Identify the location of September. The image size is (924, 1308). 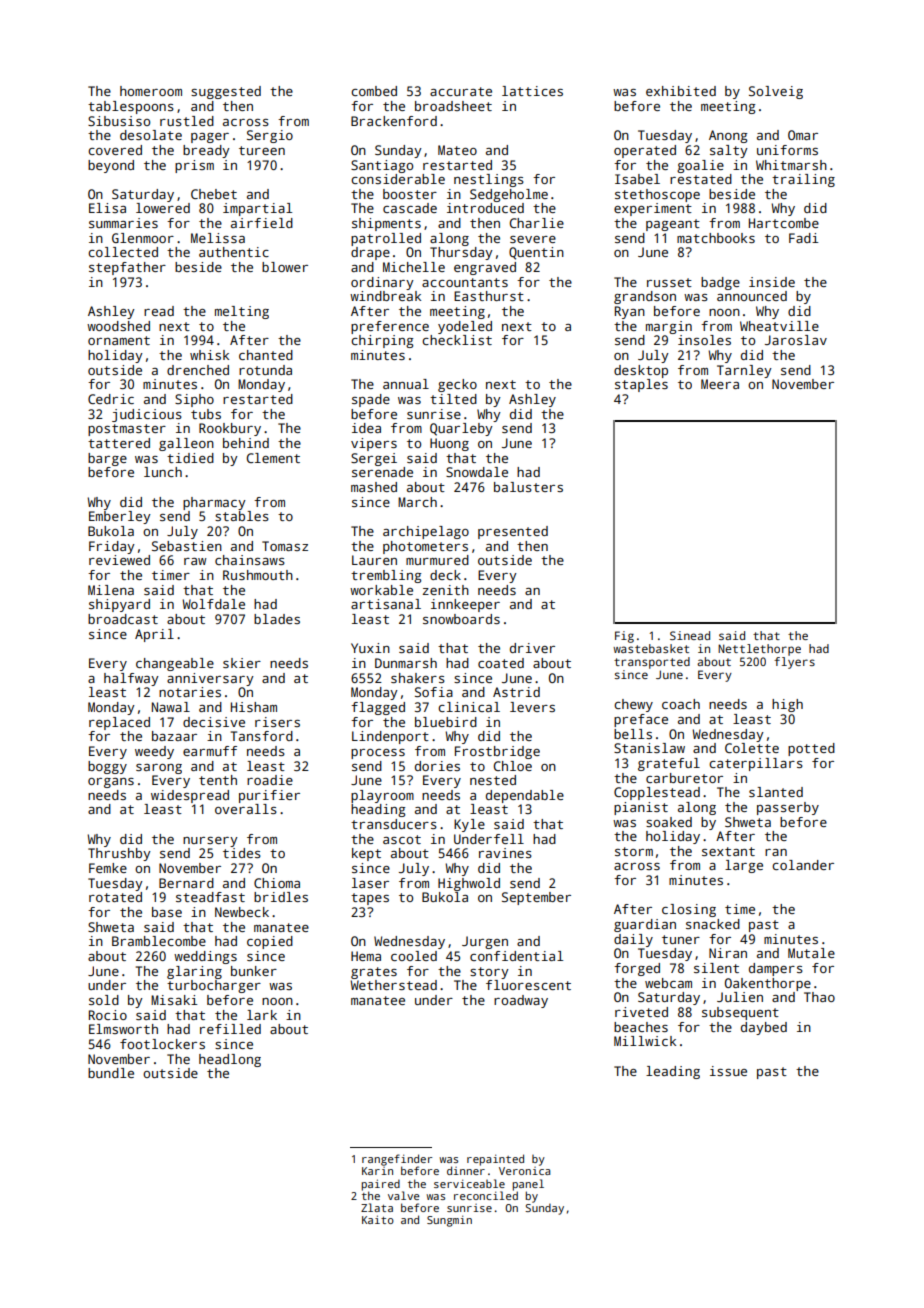
(536, 898).
